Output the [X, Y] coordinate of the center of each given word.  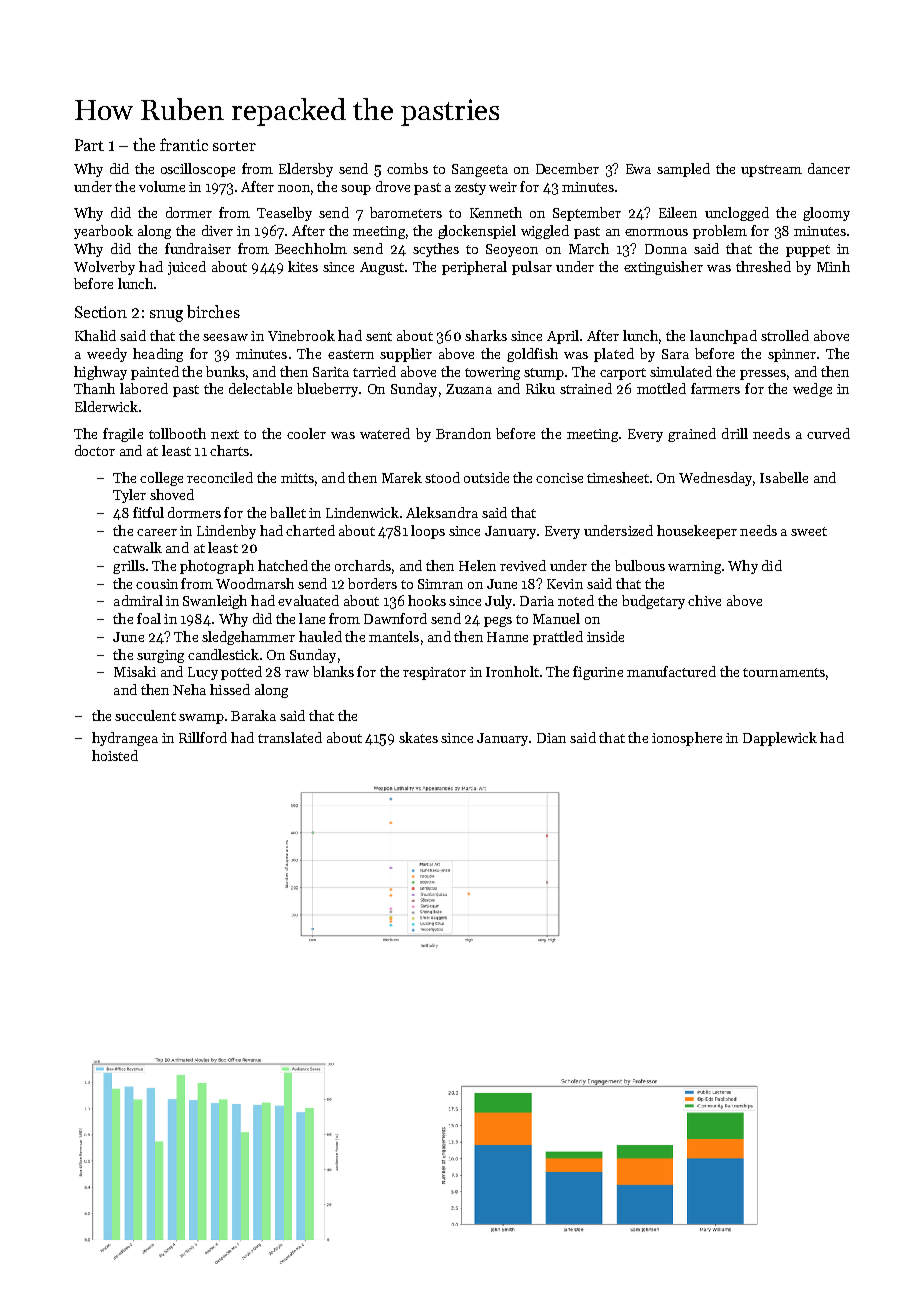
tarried [374, 371]
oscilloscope [198, 170]
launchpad [723, 337]
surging [160, 656]
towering [492, 373]
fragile [123, 435]
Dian [551, 738]
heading [158, 355]
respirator [434, 673]
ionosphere [687, 739]
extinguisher [663, 268]
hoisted [115, 755]
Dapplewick [780, 739]
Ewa [638, 169]
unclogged [737, 214]
